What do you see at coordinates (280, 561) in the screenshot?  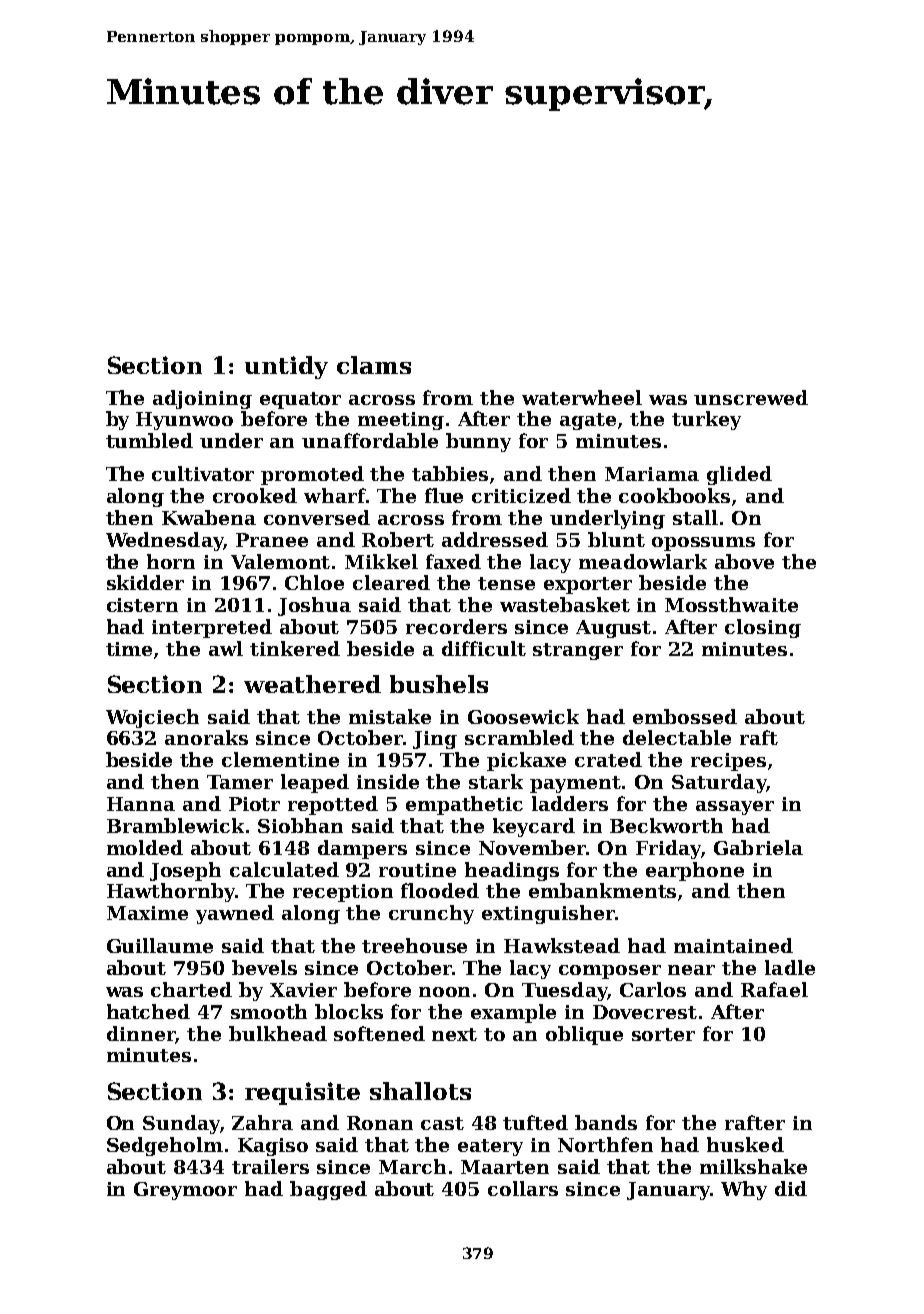 I see `Valemont` at bounding box center [280, 561].
